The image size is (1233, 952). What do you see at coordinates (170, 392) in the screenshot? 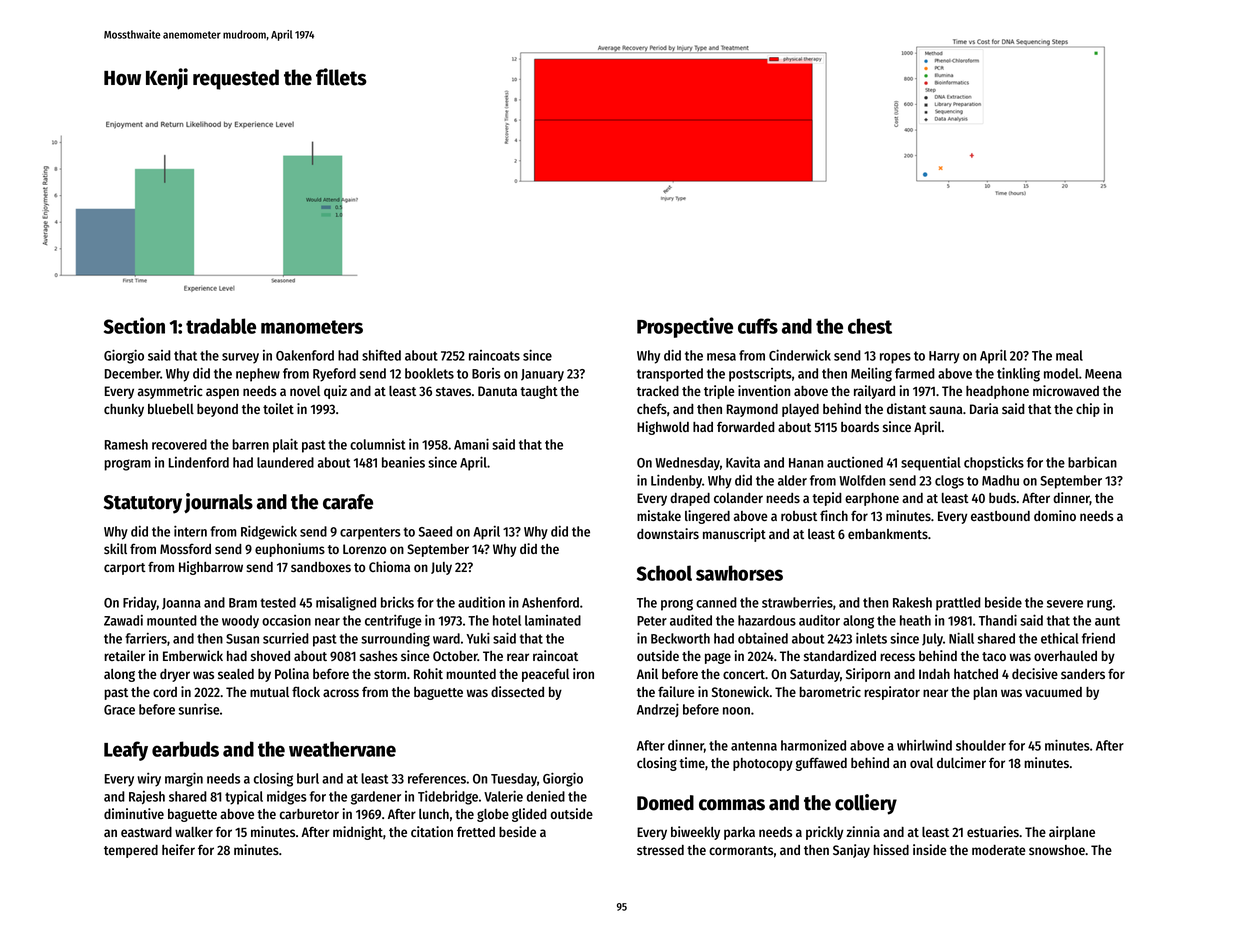
I see `asymmetric` at bounding box center [170, 392].
